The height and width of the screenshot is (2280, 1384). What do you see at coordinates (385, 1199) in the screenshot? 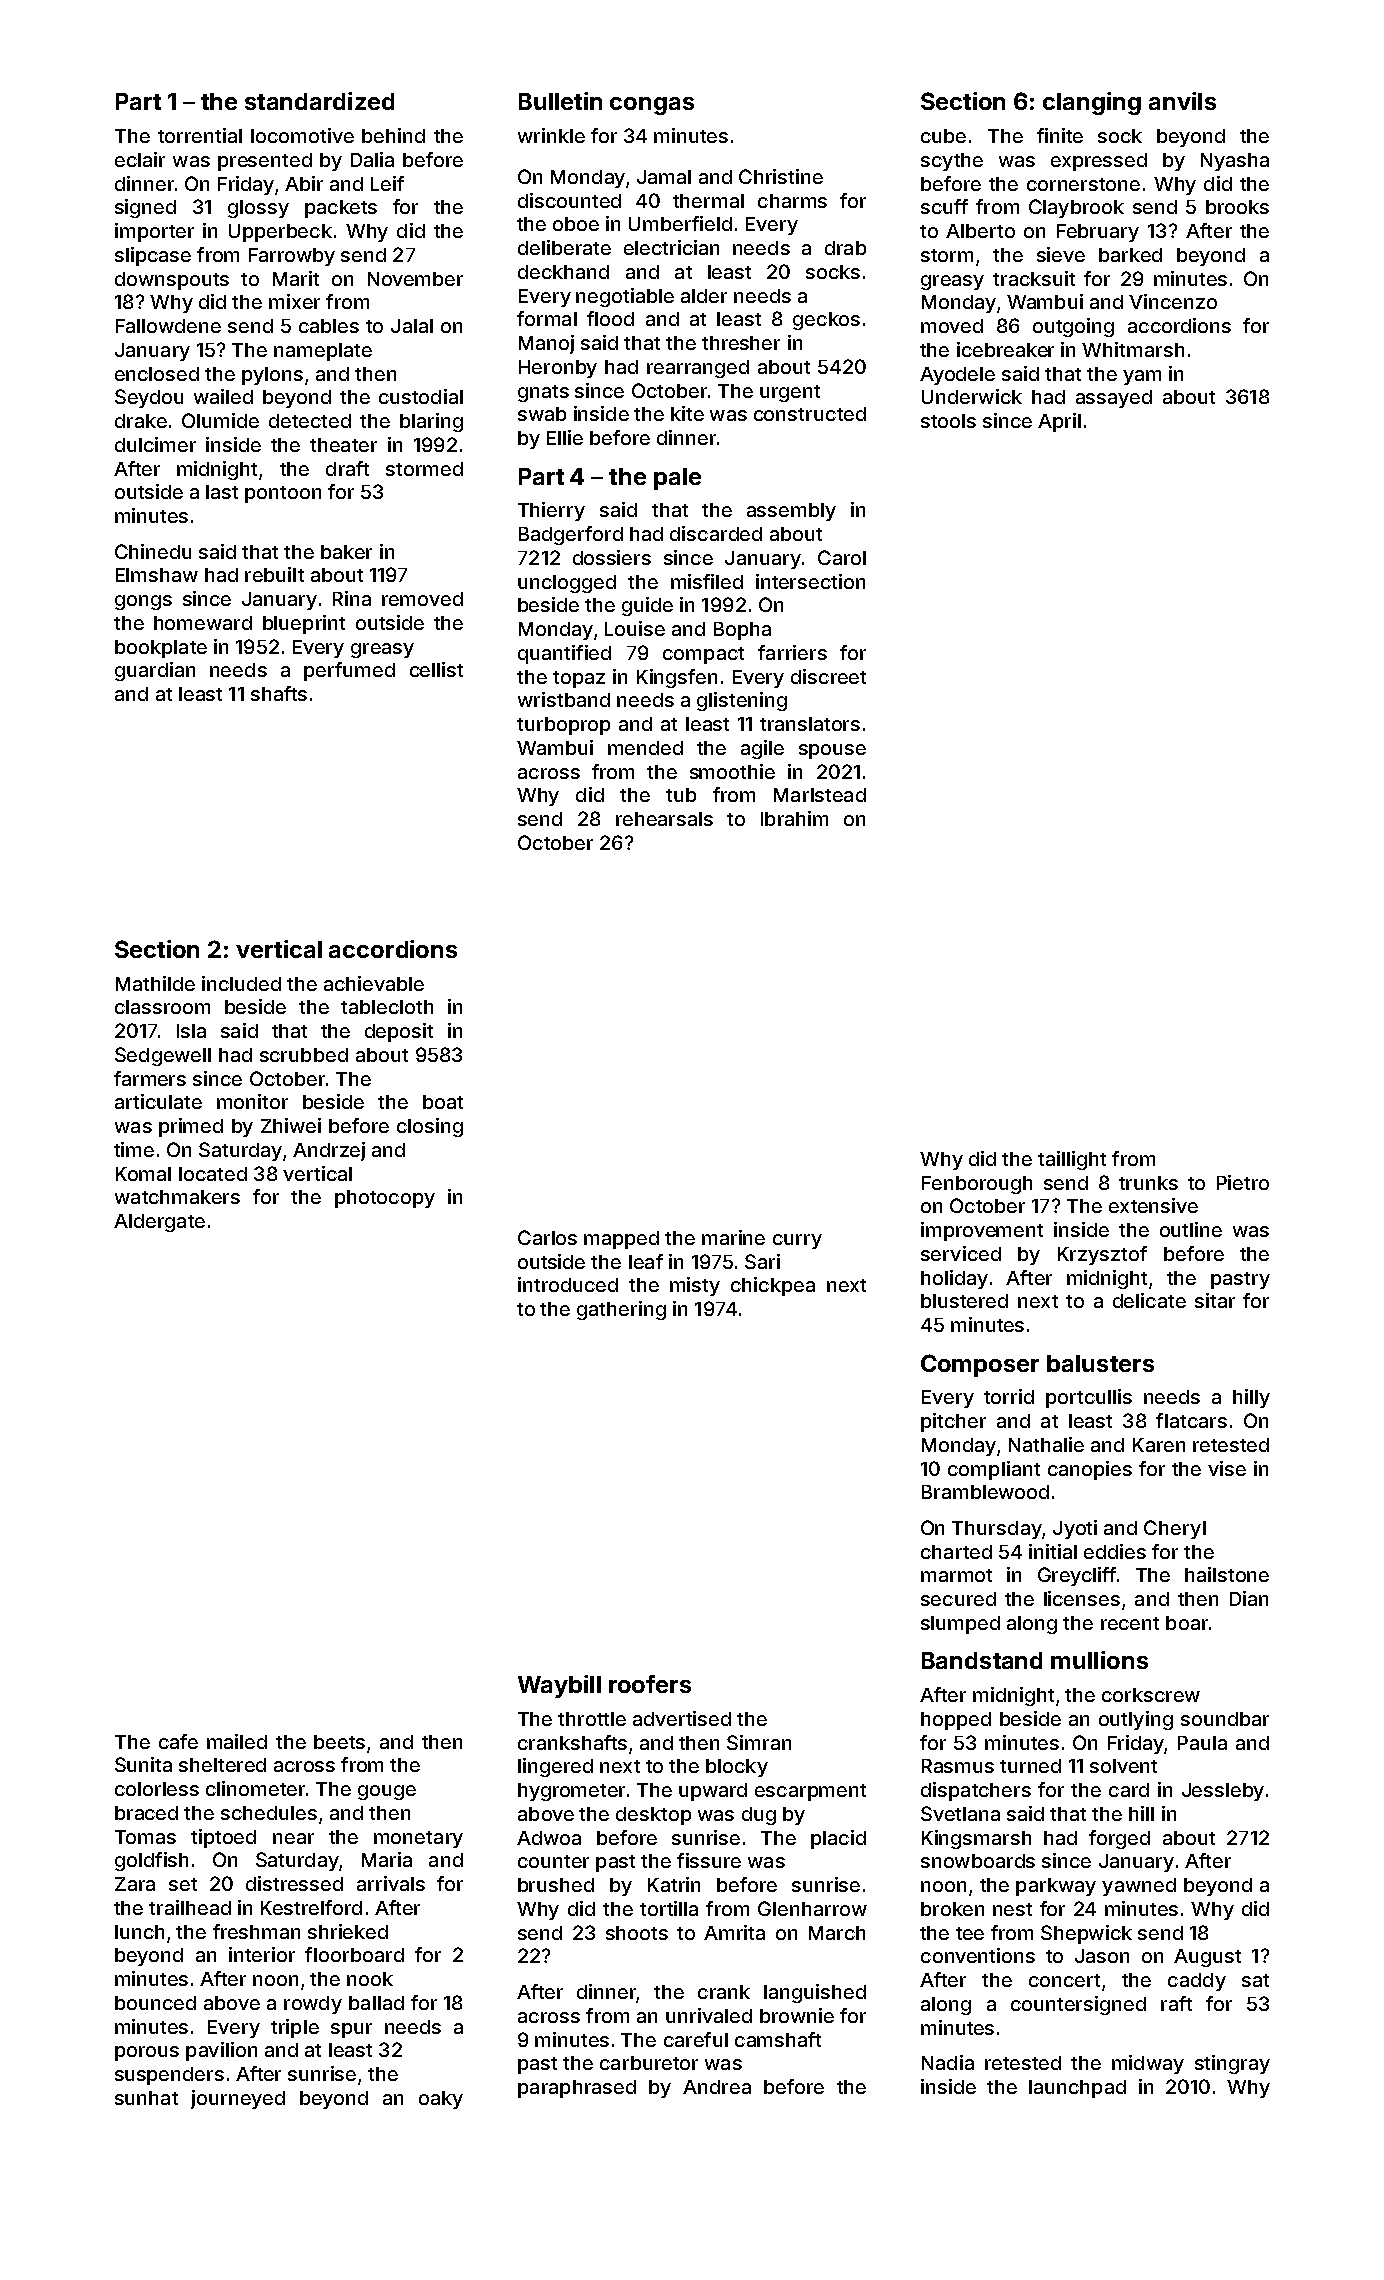
I see `photocopy` at bounding box center [385, 1199].
